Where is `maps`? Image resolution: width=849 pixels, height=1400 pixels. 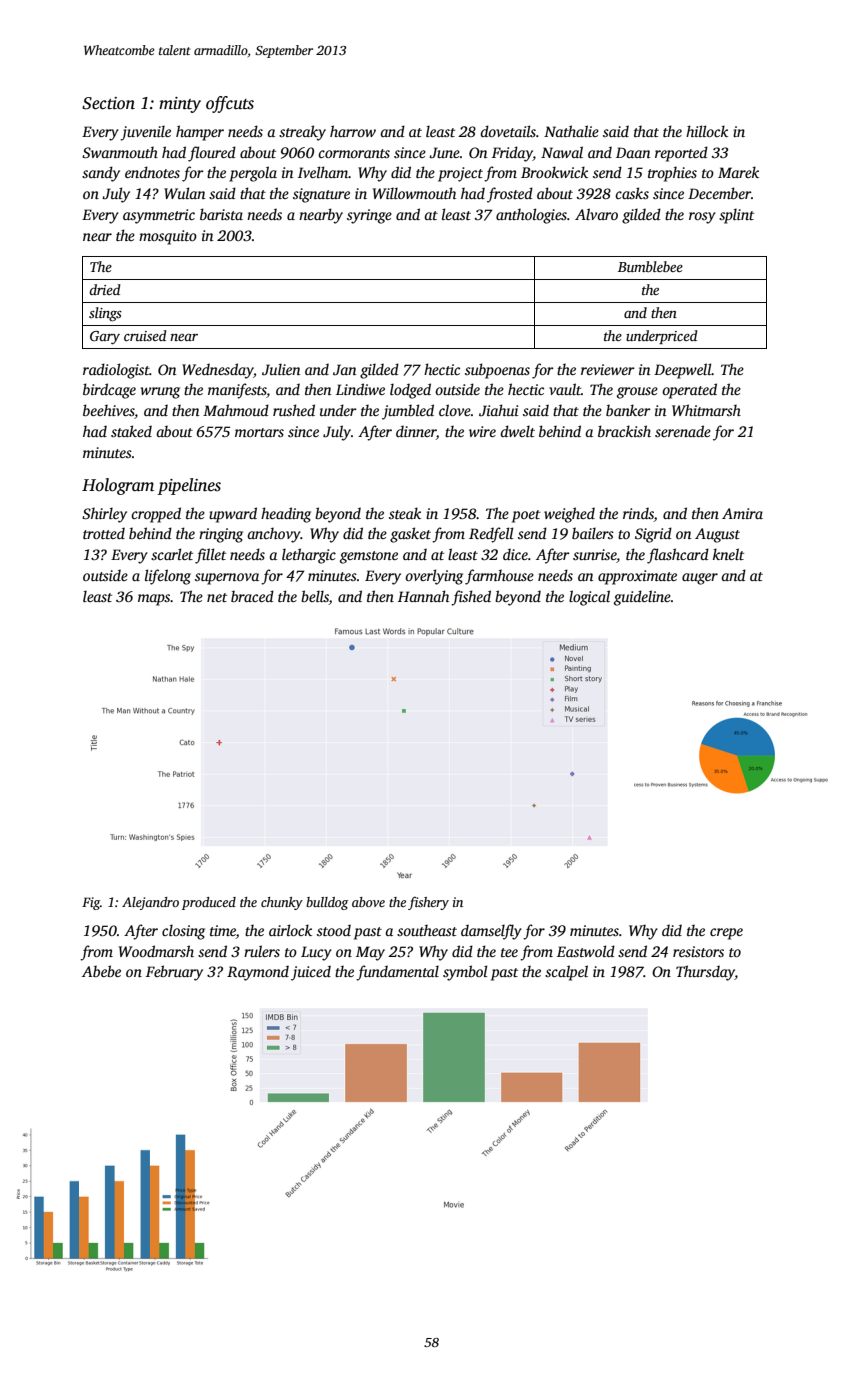 maps is located at coordinates (154, 600).
